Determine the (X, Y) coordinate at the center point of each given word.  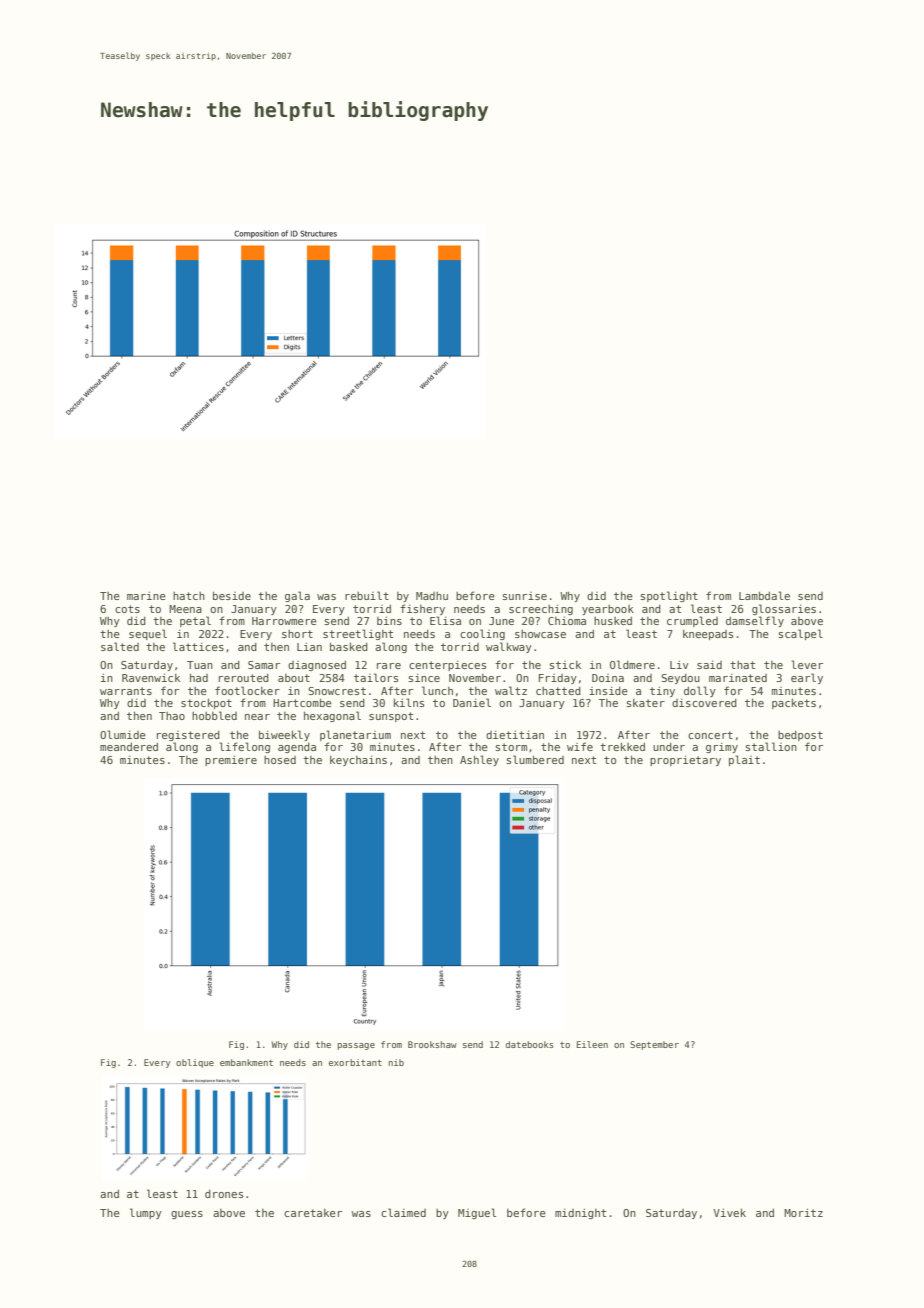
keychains (358, 760)
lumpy (146, 1213)
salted (120, 646)
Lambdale (764, 595)
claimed (403, 1212)
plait (744, 760)
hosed (280, 760)
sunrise (524, 596)
